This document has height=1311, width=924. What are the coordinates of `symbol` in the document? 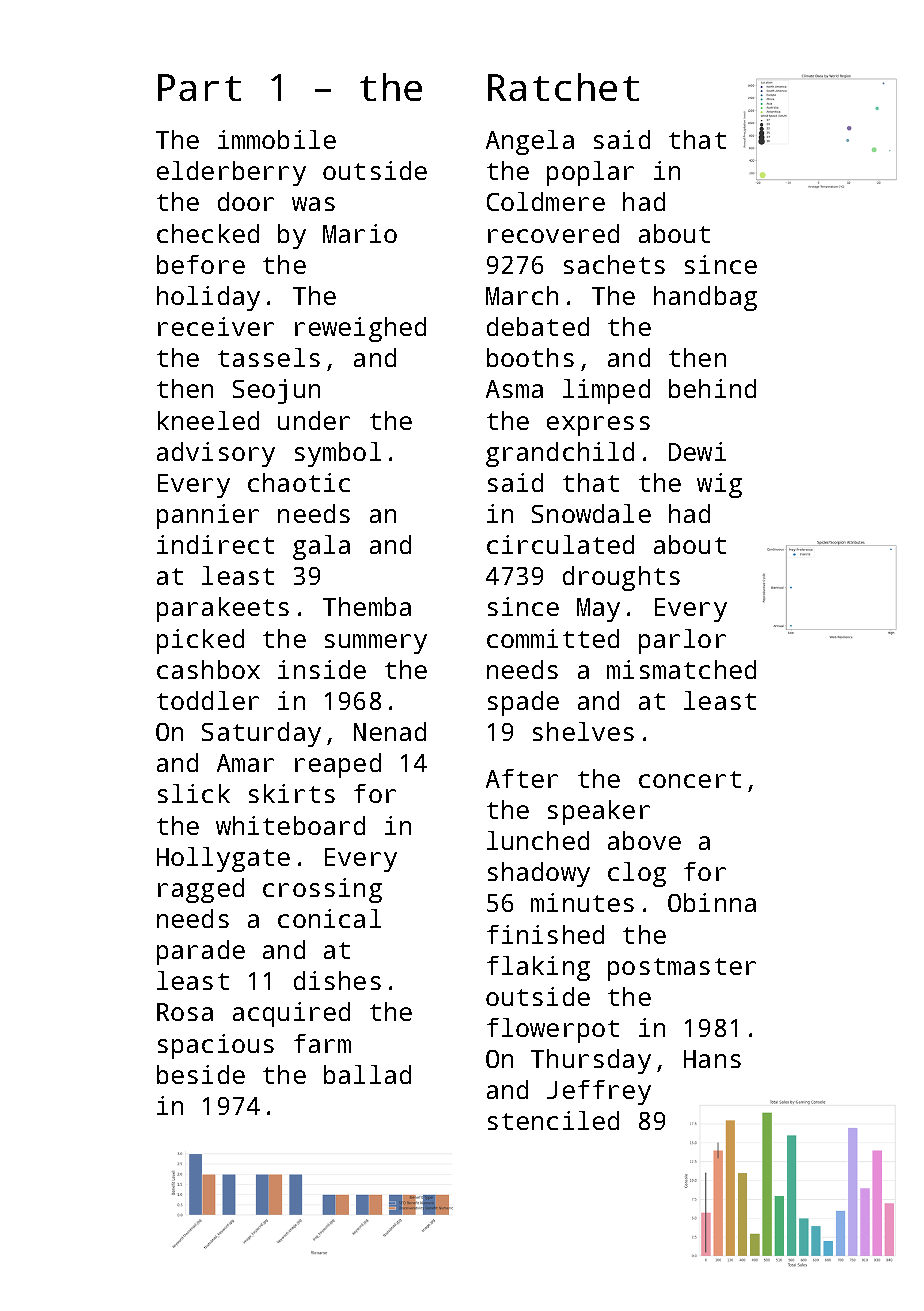 It's located at (338, 454).
